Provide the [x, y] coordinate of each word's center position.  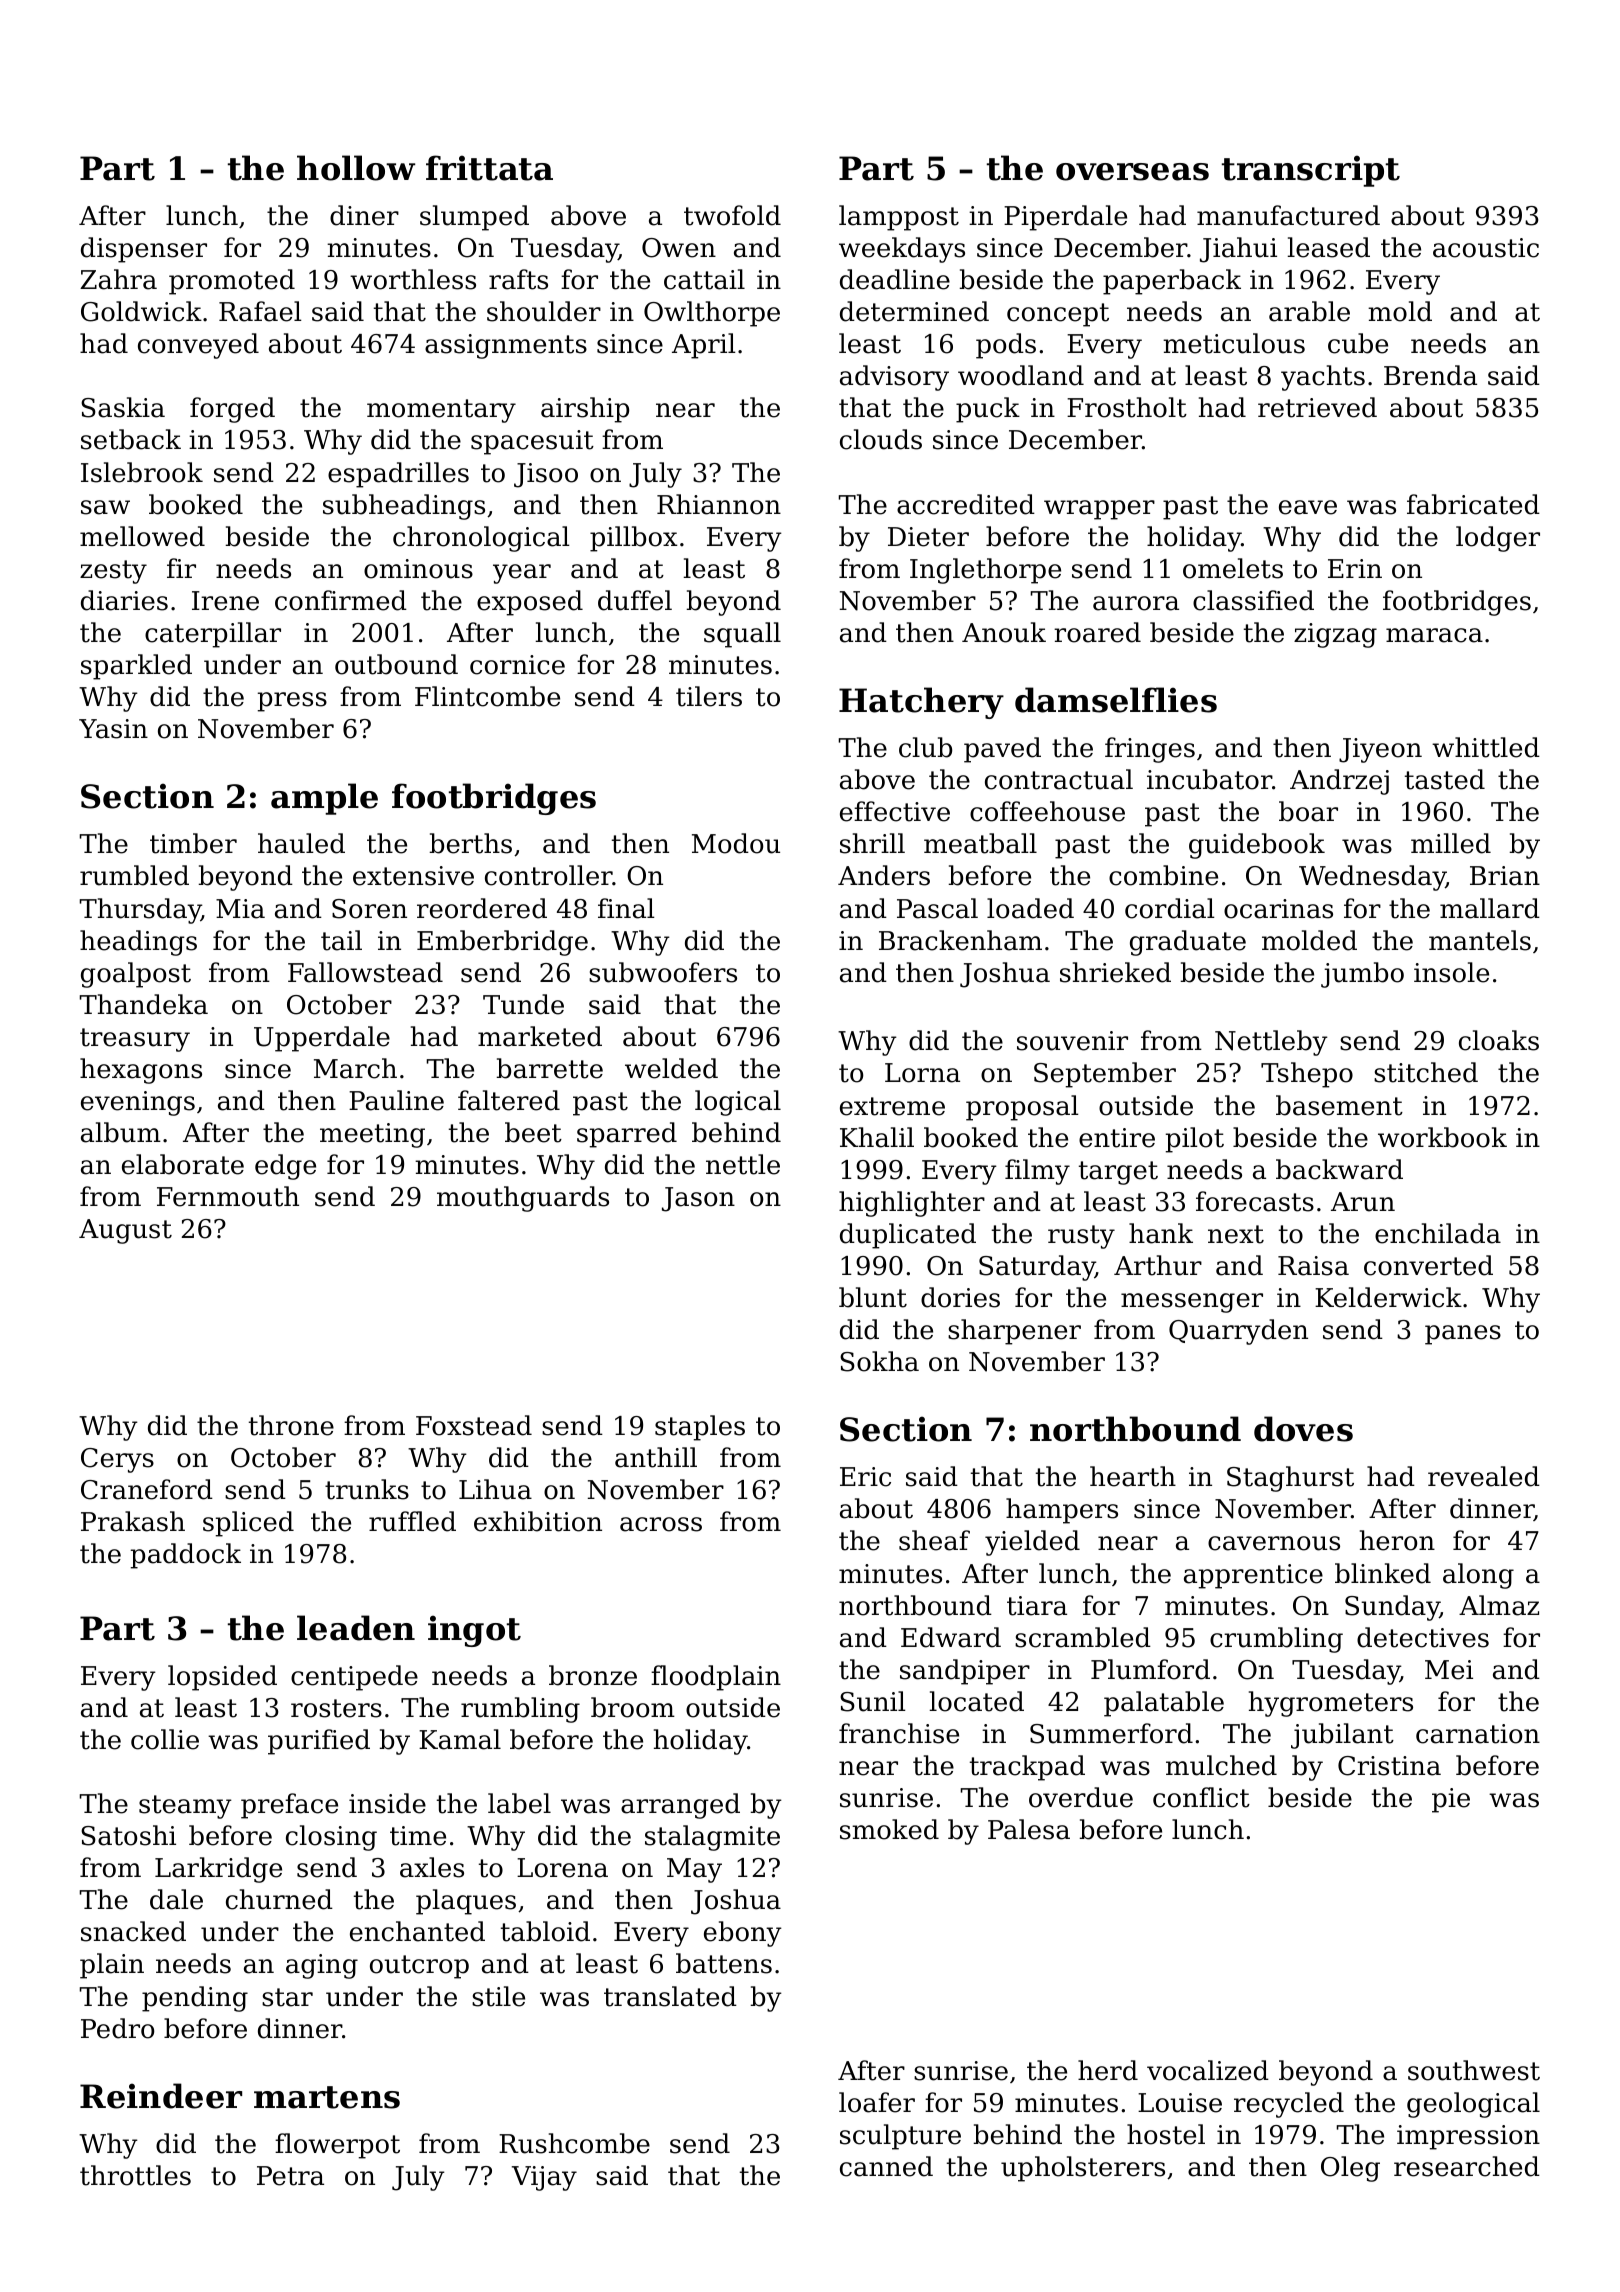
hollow [356, 168]
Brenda [1430, 375]
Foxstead [474, 1425]
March [355, 1068]
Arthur [1158, 1265]
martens [327, 2097]
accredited [966, 504]
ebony [743, 1934]
